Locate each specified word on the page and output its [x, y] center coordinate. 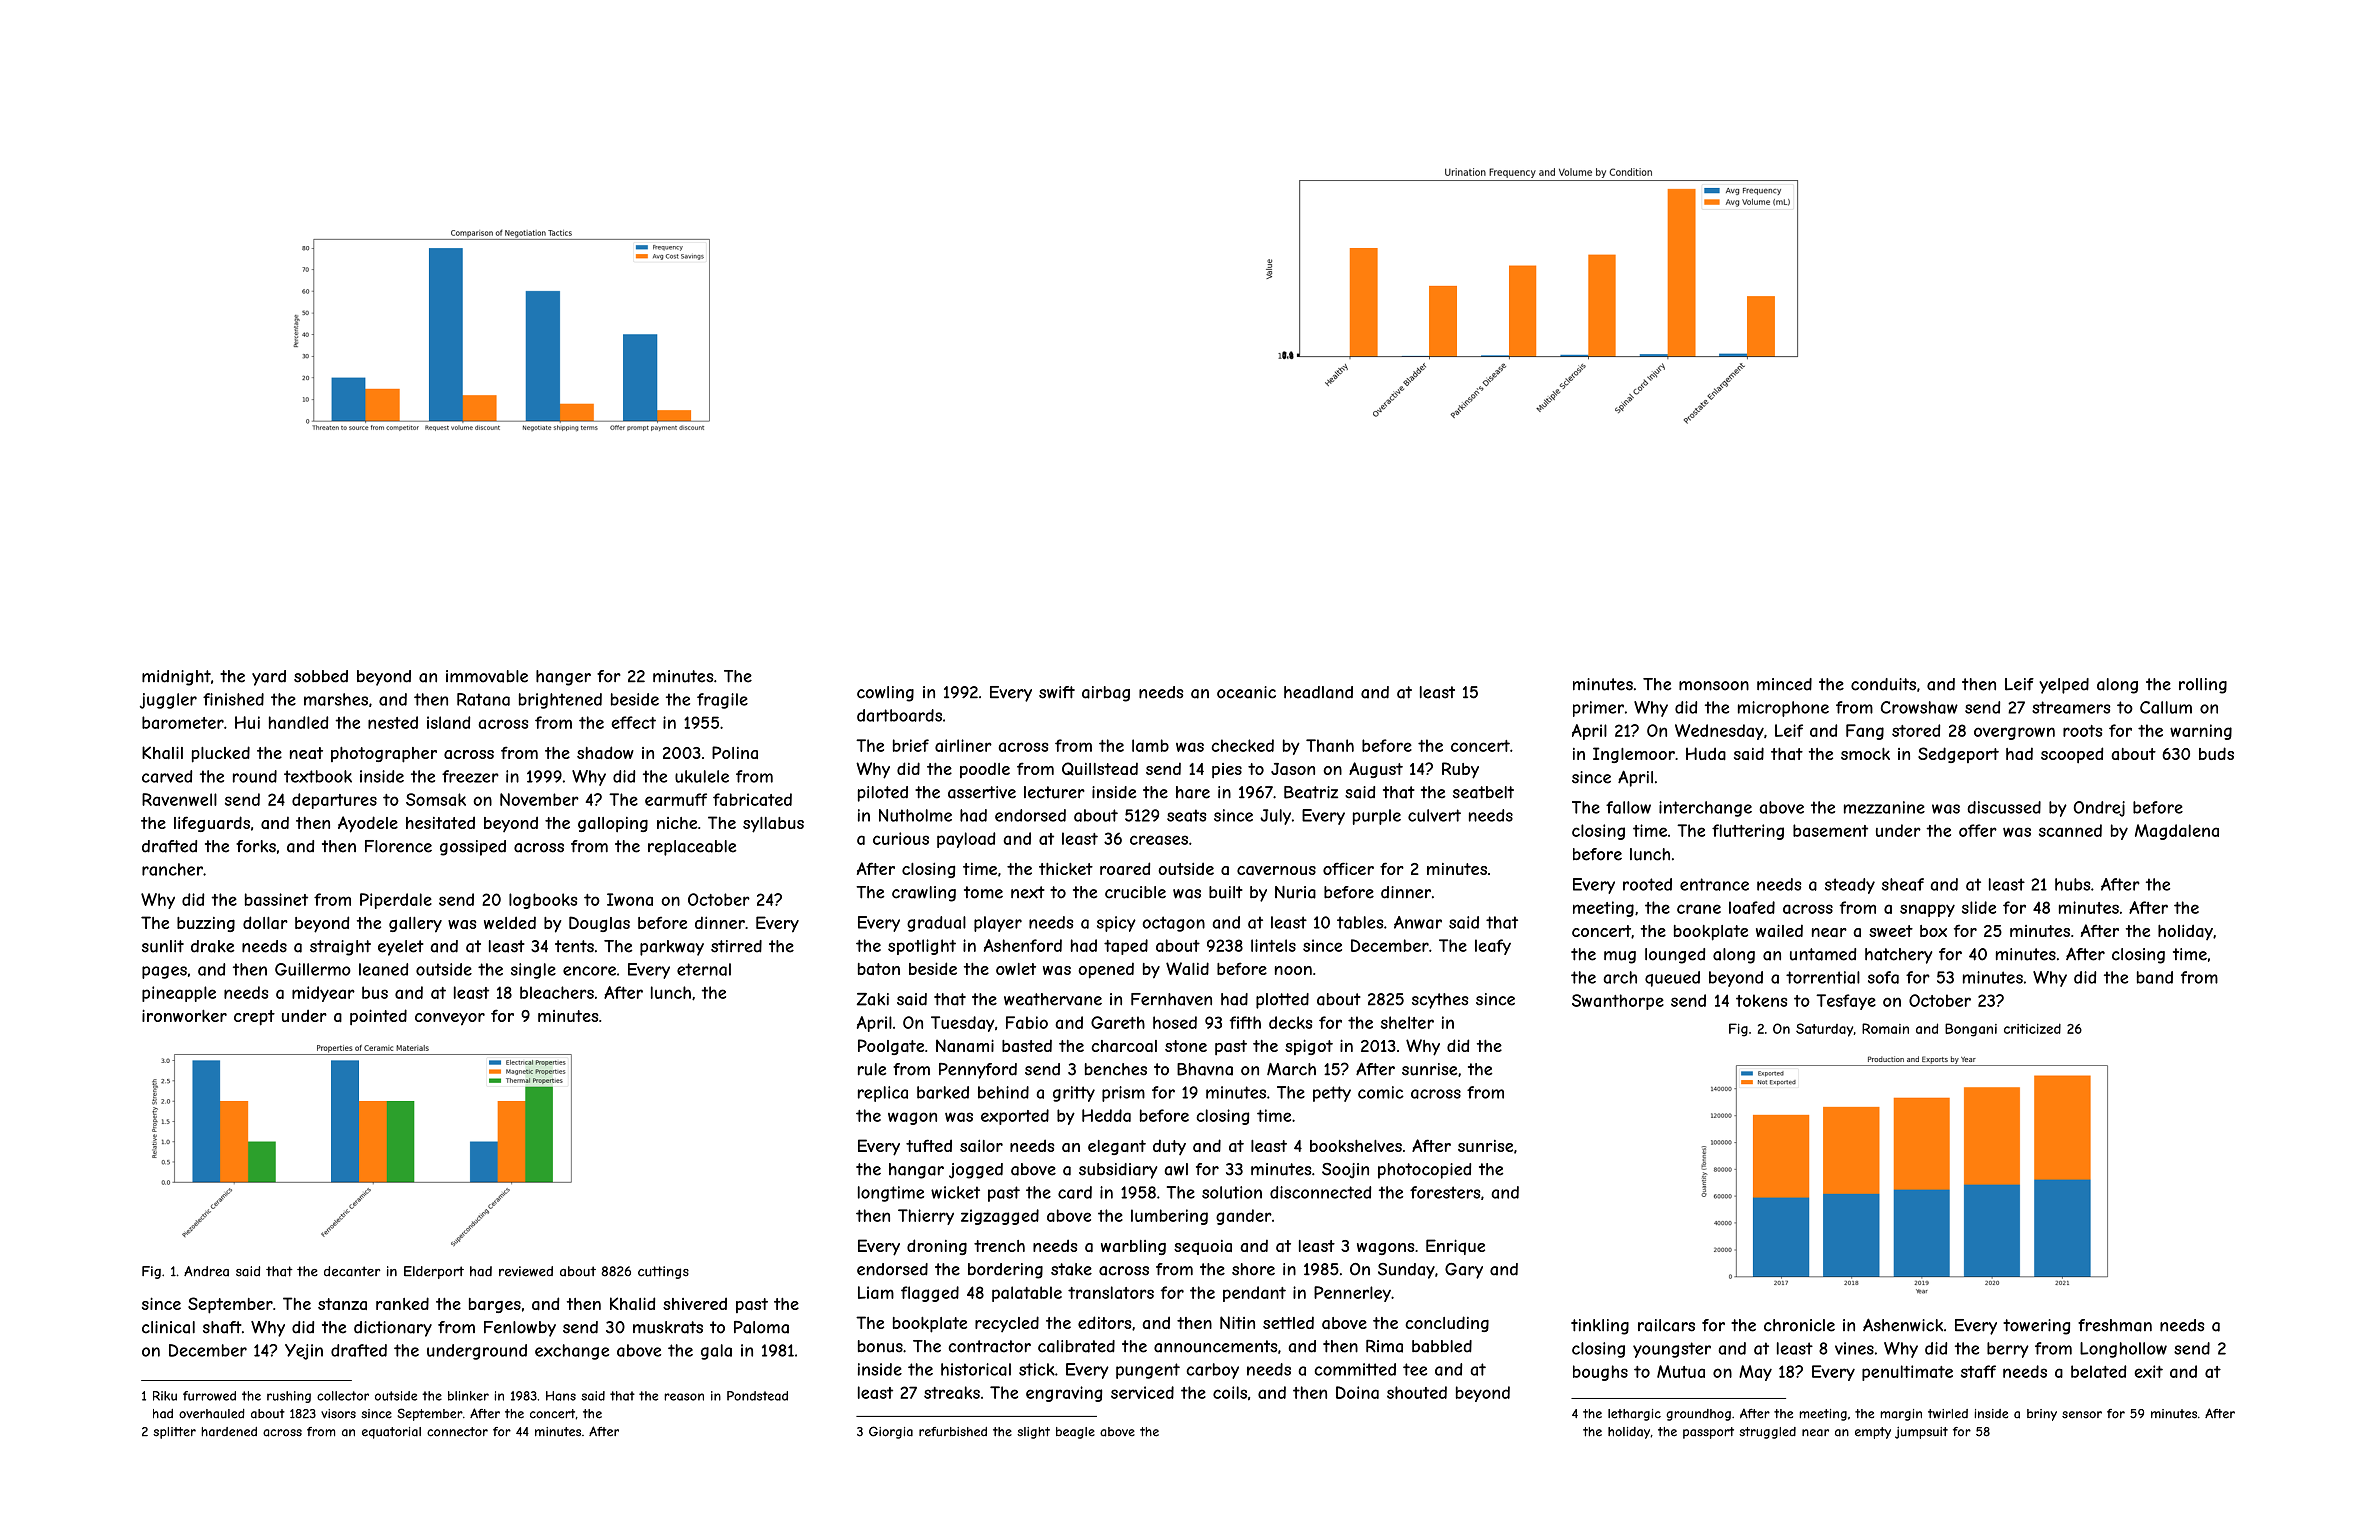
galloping [613, 824]
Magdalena [2177, 832]
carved [167, 776]
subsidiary [1118, 1171]
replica [883, 1094]
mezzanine [1884, 807]
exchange [572, 1352]
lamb [1150, 745]
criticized [2032, 1028]
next [1028, 892]
